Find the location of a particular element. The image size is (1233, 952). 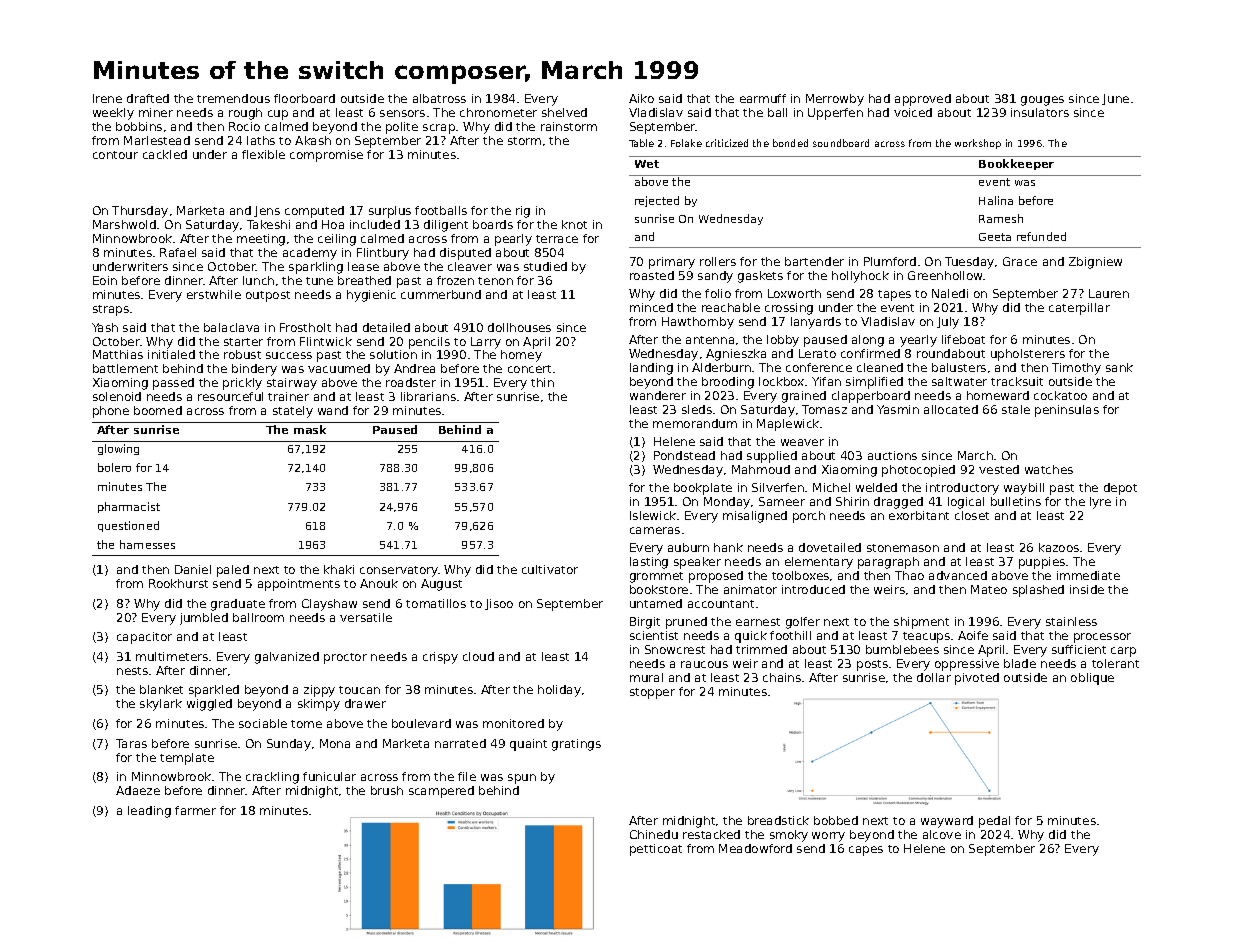

breadstick is located at coordinates (778, 820).
